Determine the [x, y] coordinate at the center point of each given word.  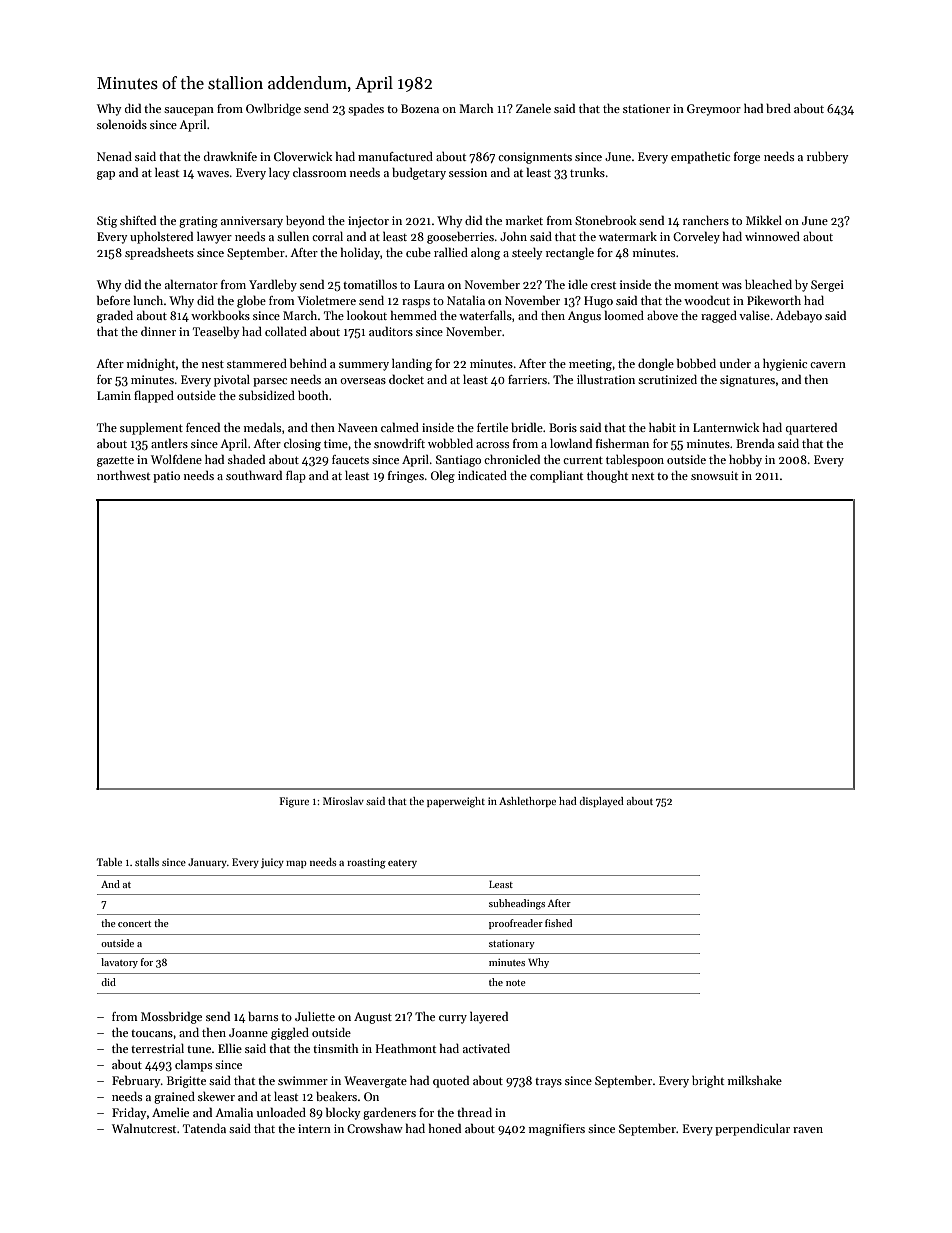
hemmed [414, 315]
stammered [257, 363]
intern [314, 1128]
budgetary [419, 173]
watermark [628, 236]
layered [489, 1017]
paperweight [456, 802]
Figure [294, 802]
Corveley [696, 237]
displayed [601, 802]
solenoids [122, 124]
